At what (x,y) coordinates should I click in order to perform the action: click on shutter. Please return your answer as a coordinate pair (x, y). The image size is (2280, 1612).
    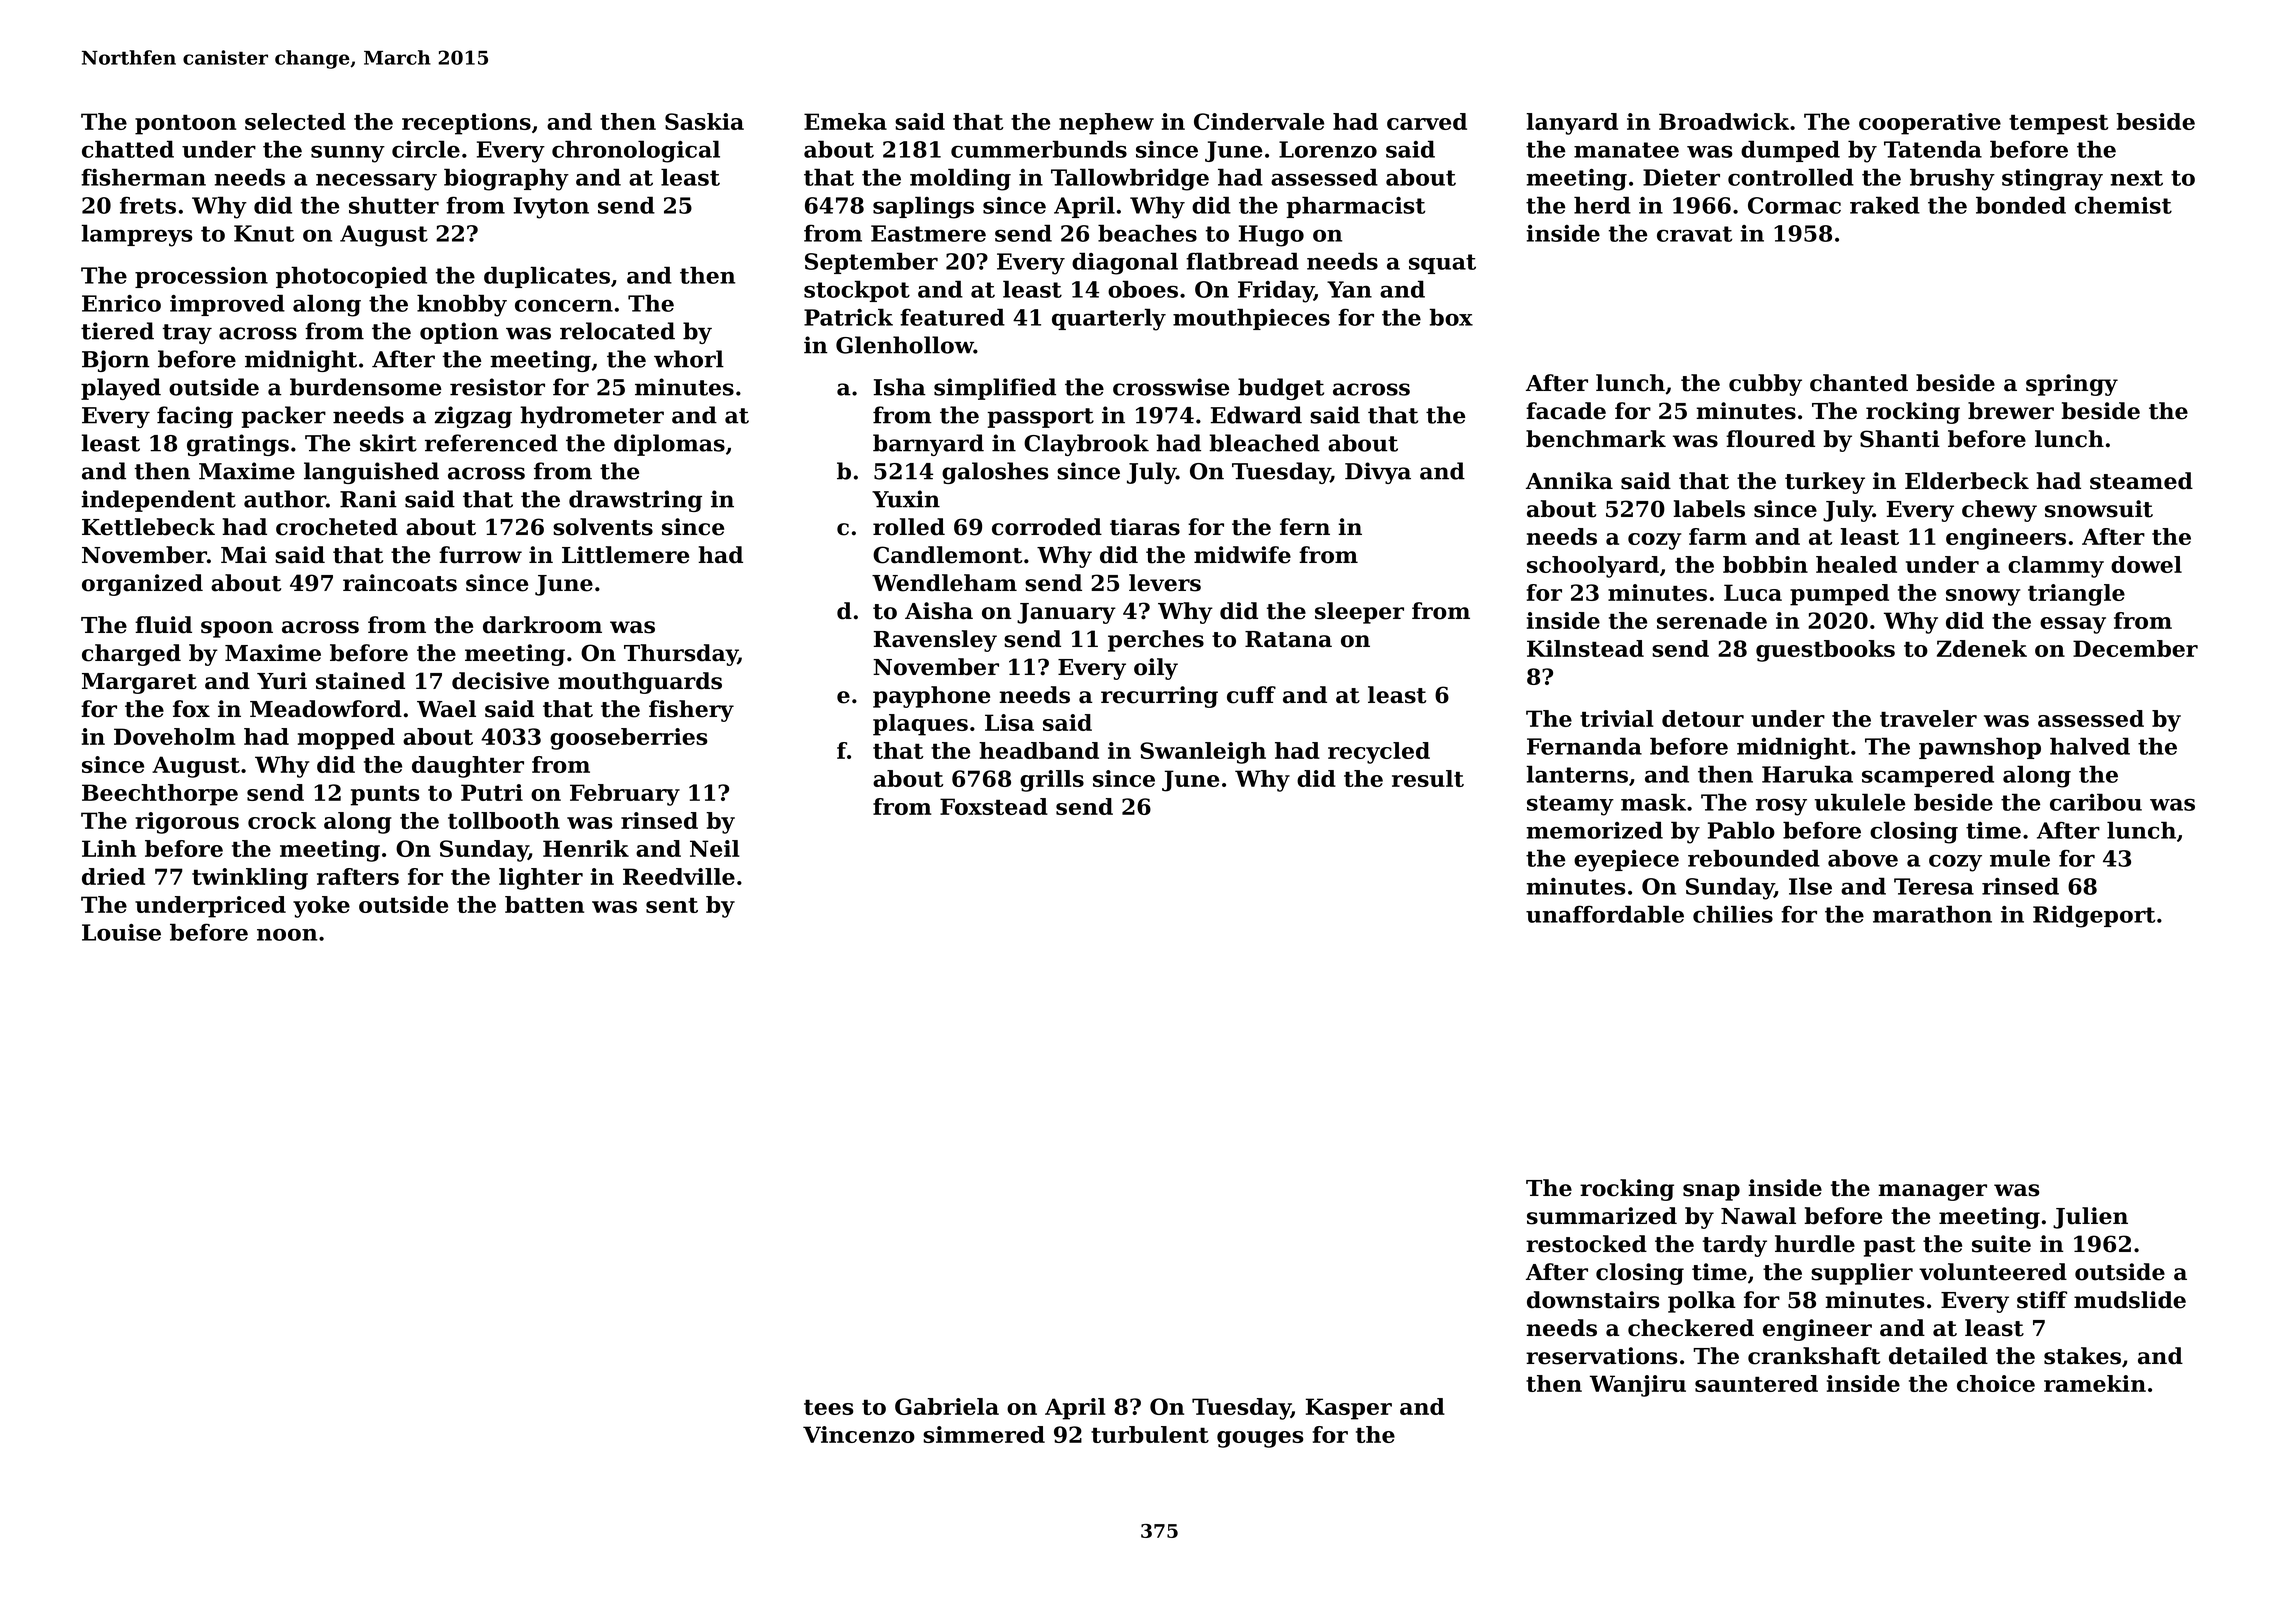
    Looking at the image, I should click on (394, 205).
